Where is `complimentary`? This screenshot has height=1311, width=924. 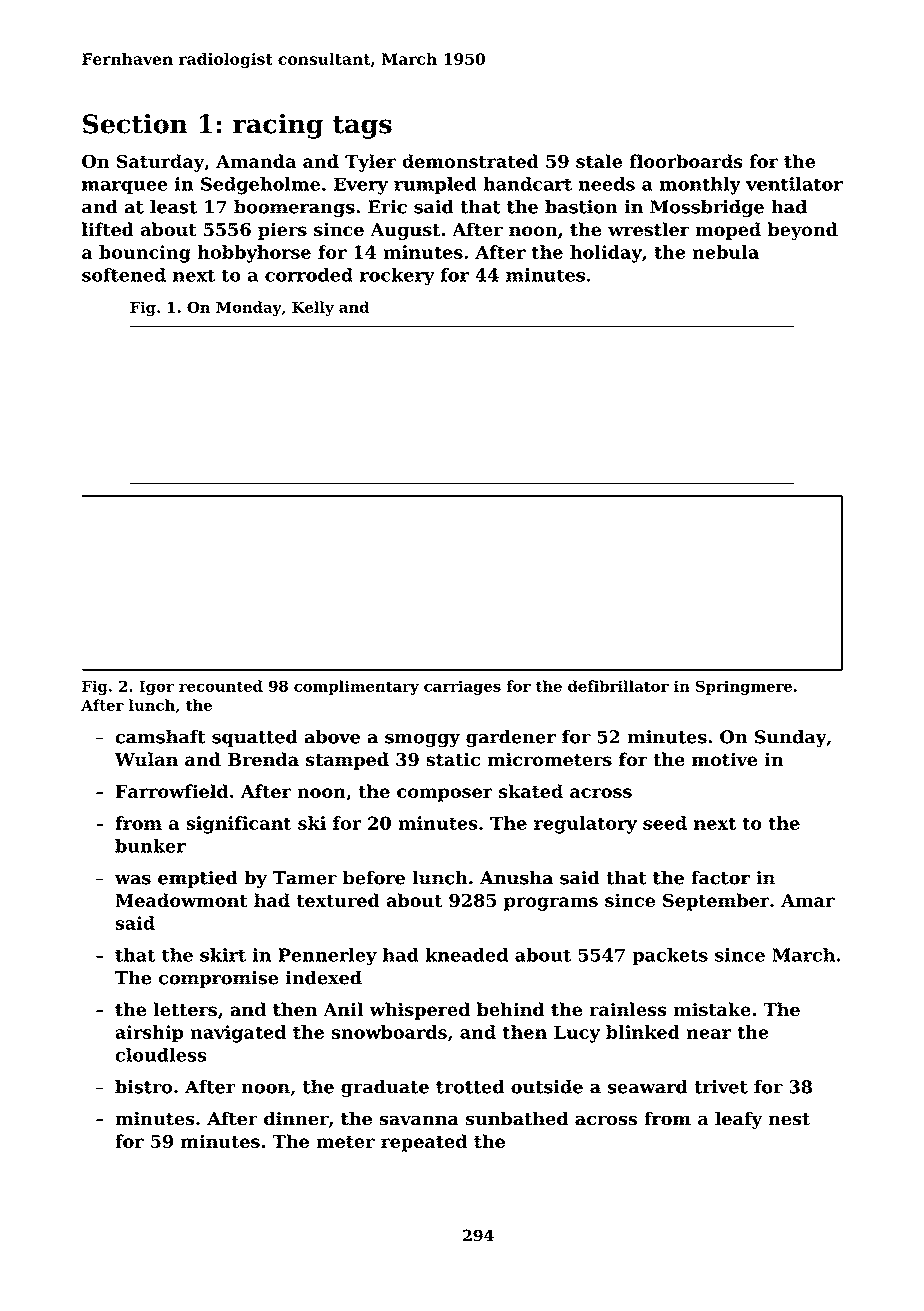
complimentary is located at coordinates (356, 687).
